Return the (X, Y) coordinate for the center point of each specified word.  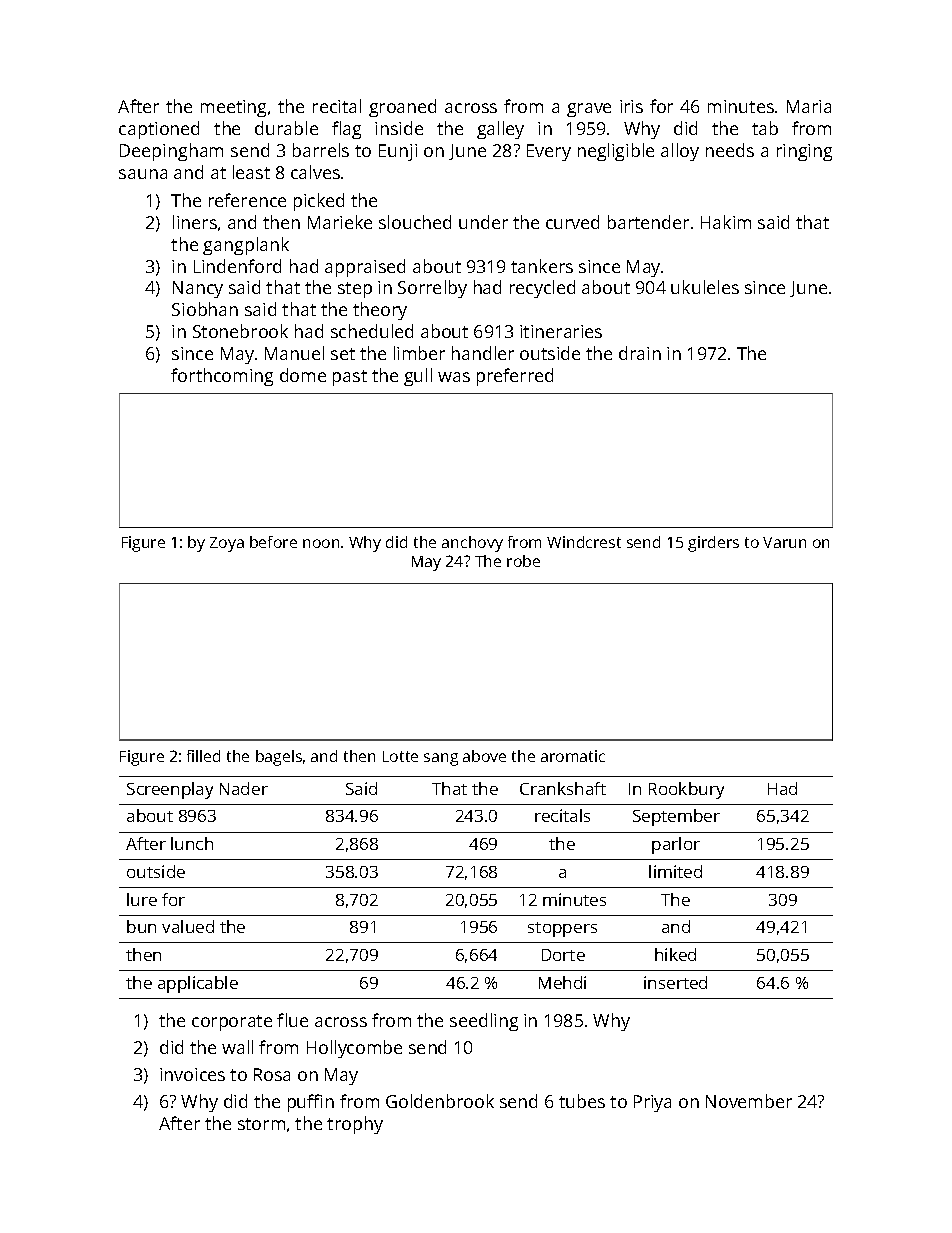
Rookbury (686, 790)
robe (523, 561)
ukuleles (705, 287)
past (350, 378)
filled (203, 756)
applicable (198, 984)
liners (195, 222)
